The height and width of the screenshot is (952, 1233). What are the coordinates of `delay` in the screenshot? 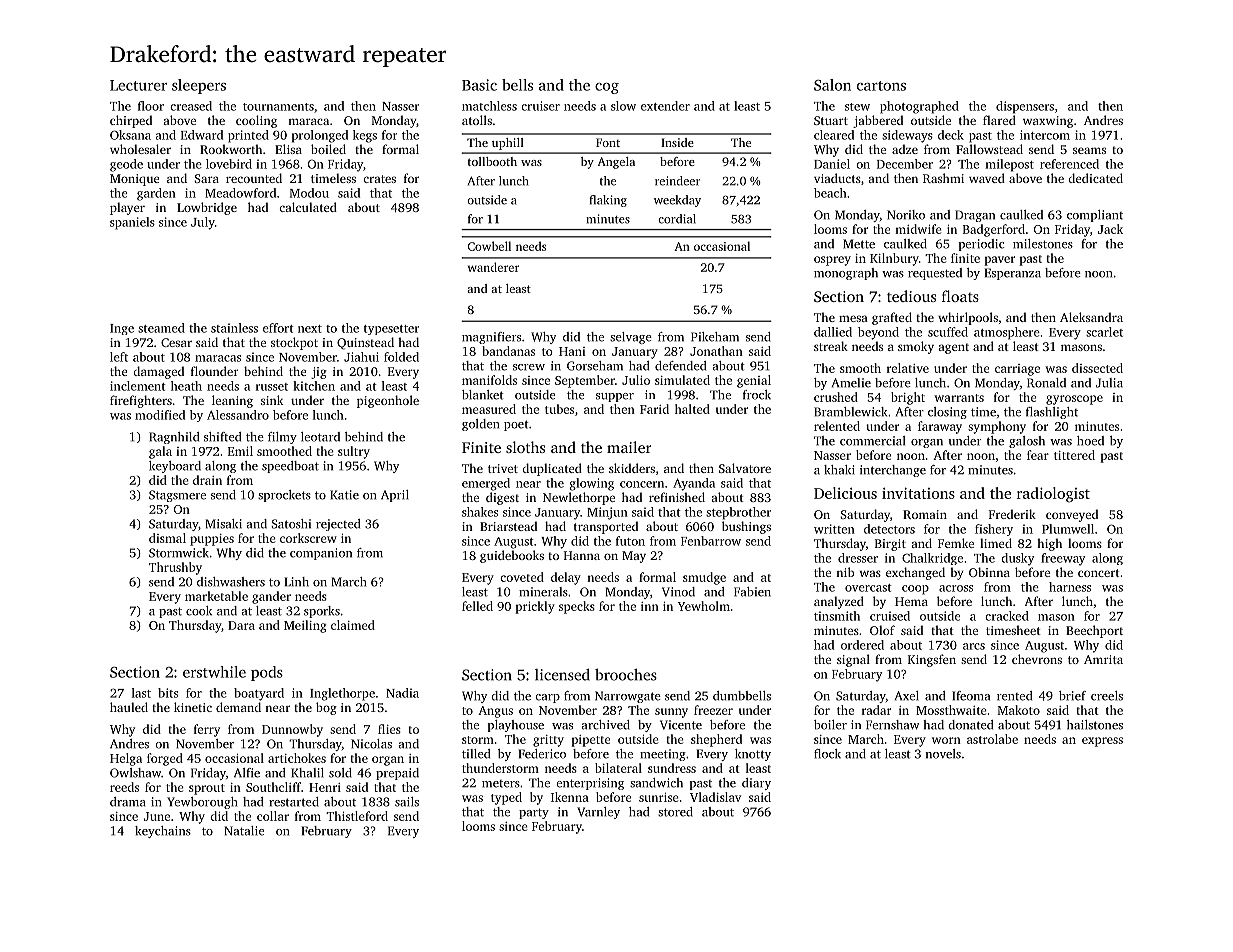 It's located at (566, 578).
